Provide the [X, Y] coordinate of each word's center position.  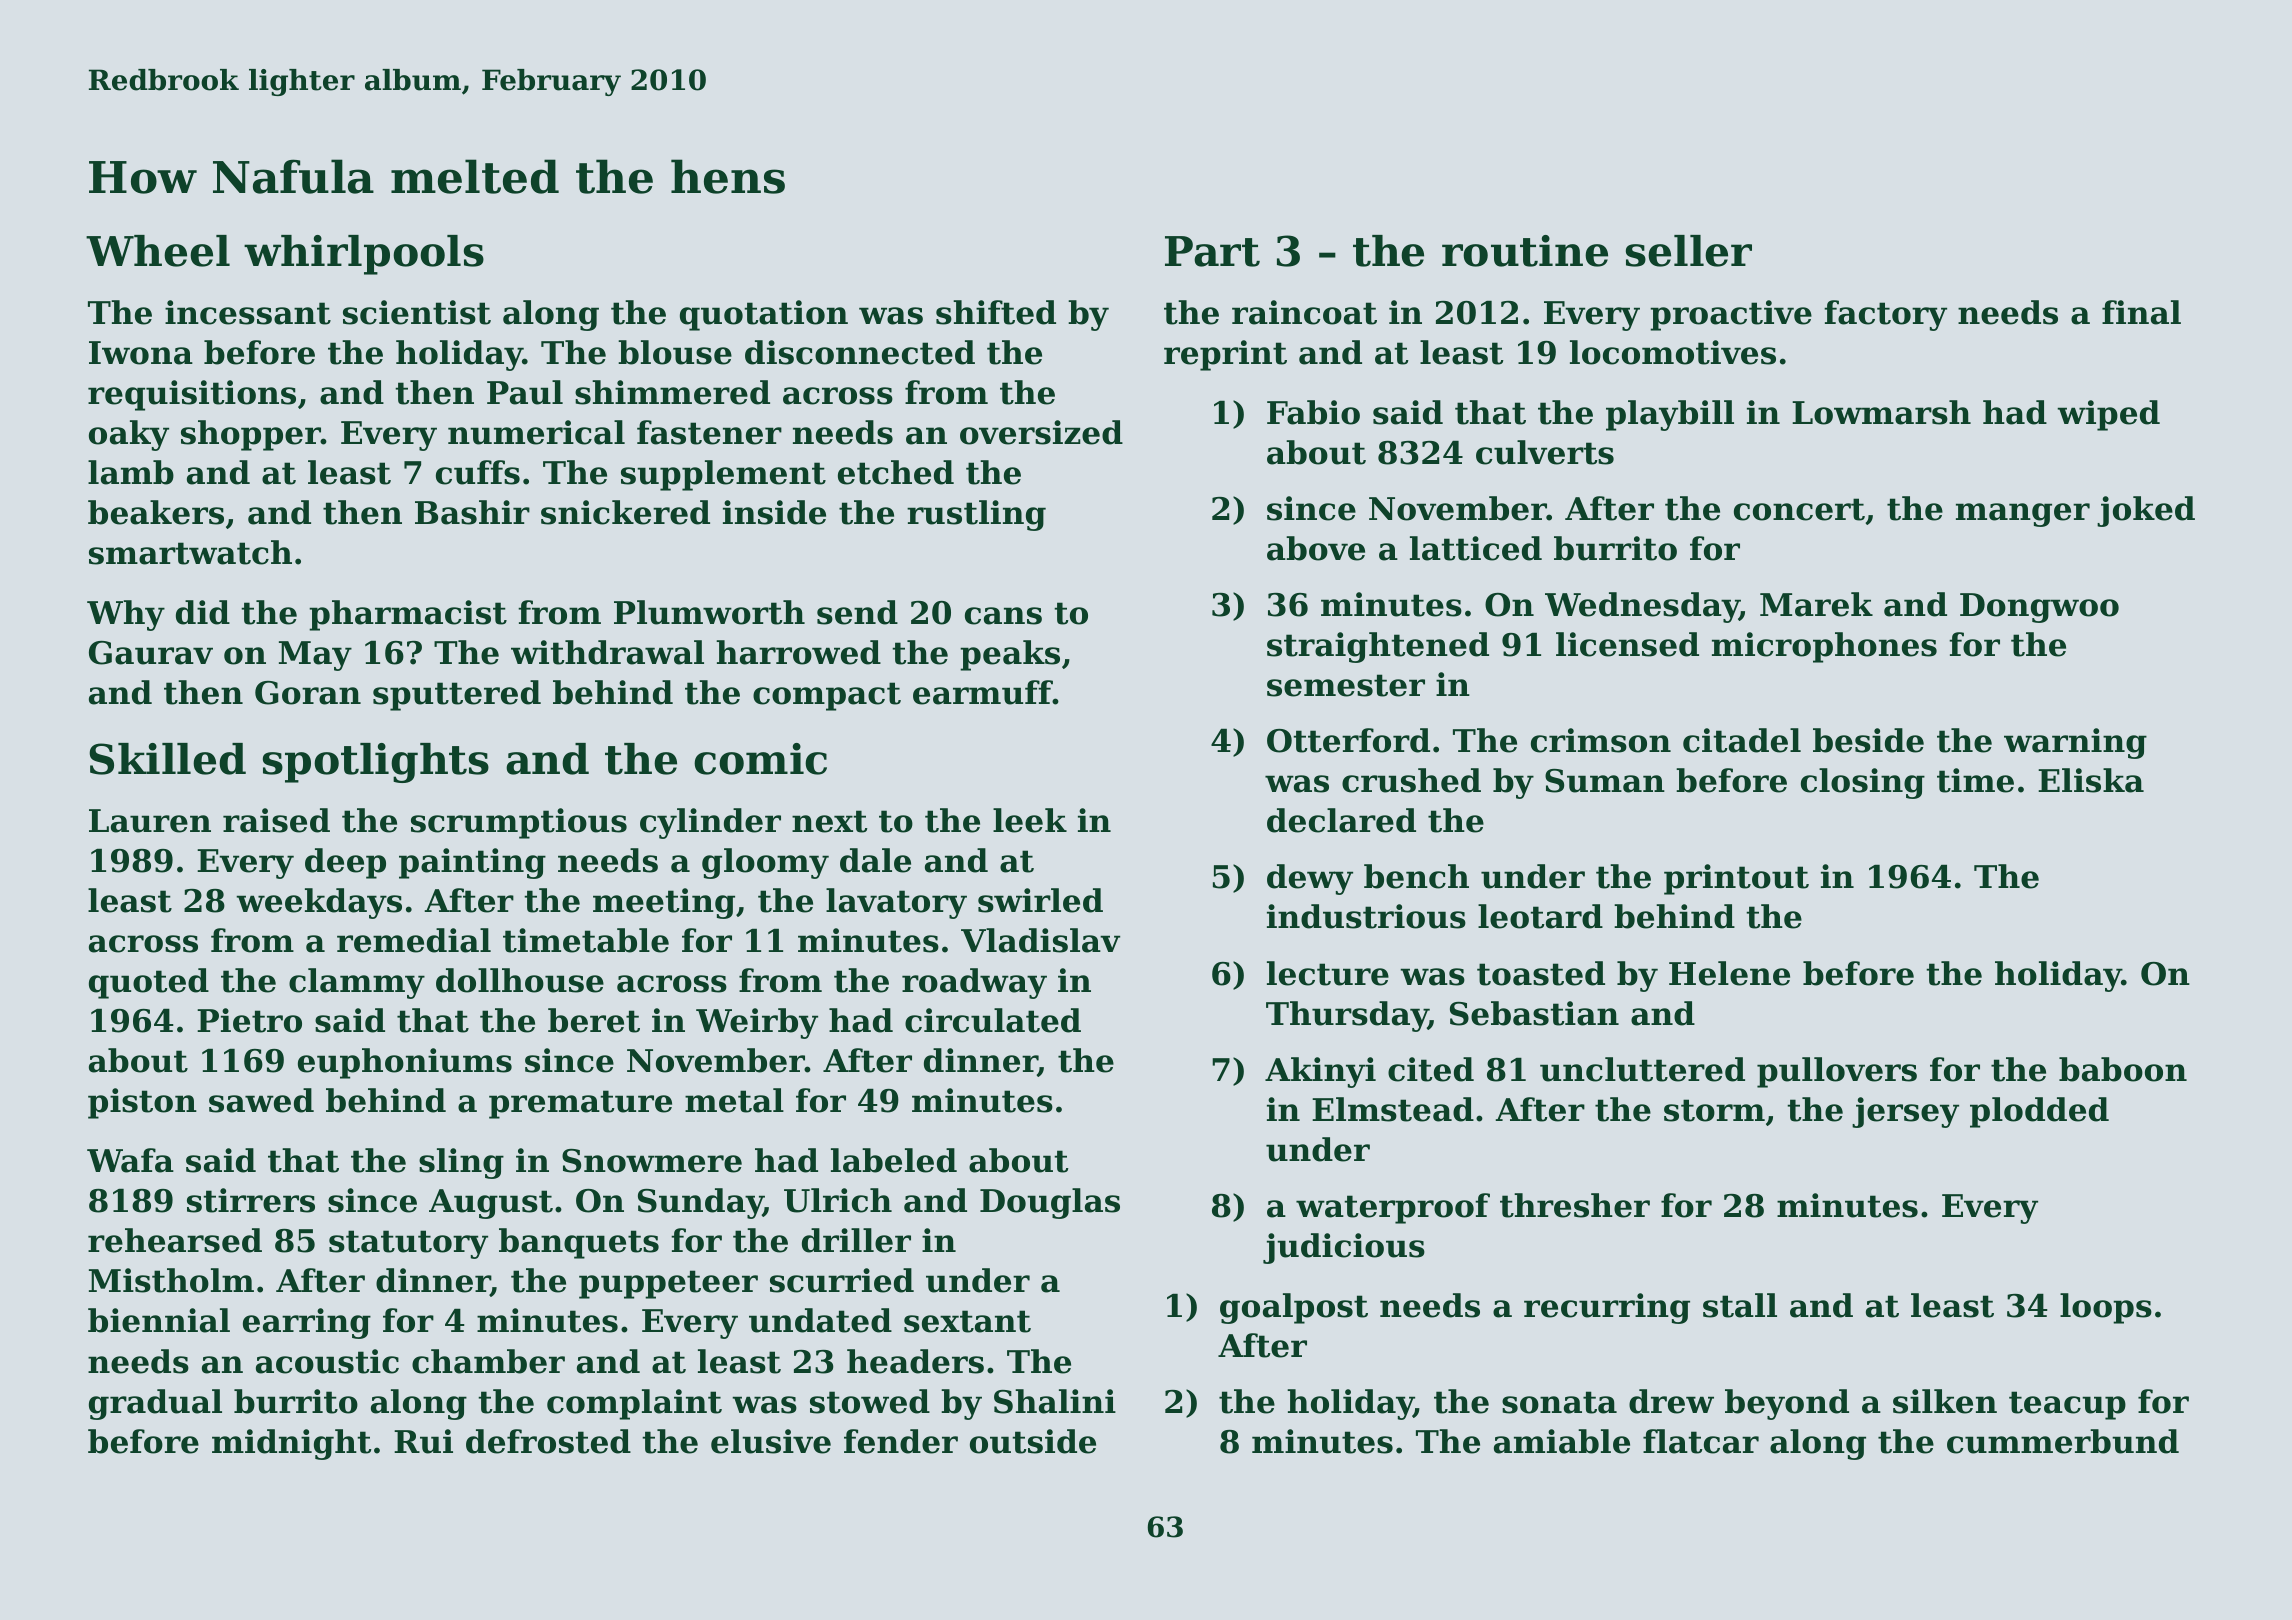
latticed [1476, 548]
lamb [131, 472]
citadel [1742, 740]
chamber [488, 1361]
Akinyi [1320, 1072]
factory [1885, 315]
